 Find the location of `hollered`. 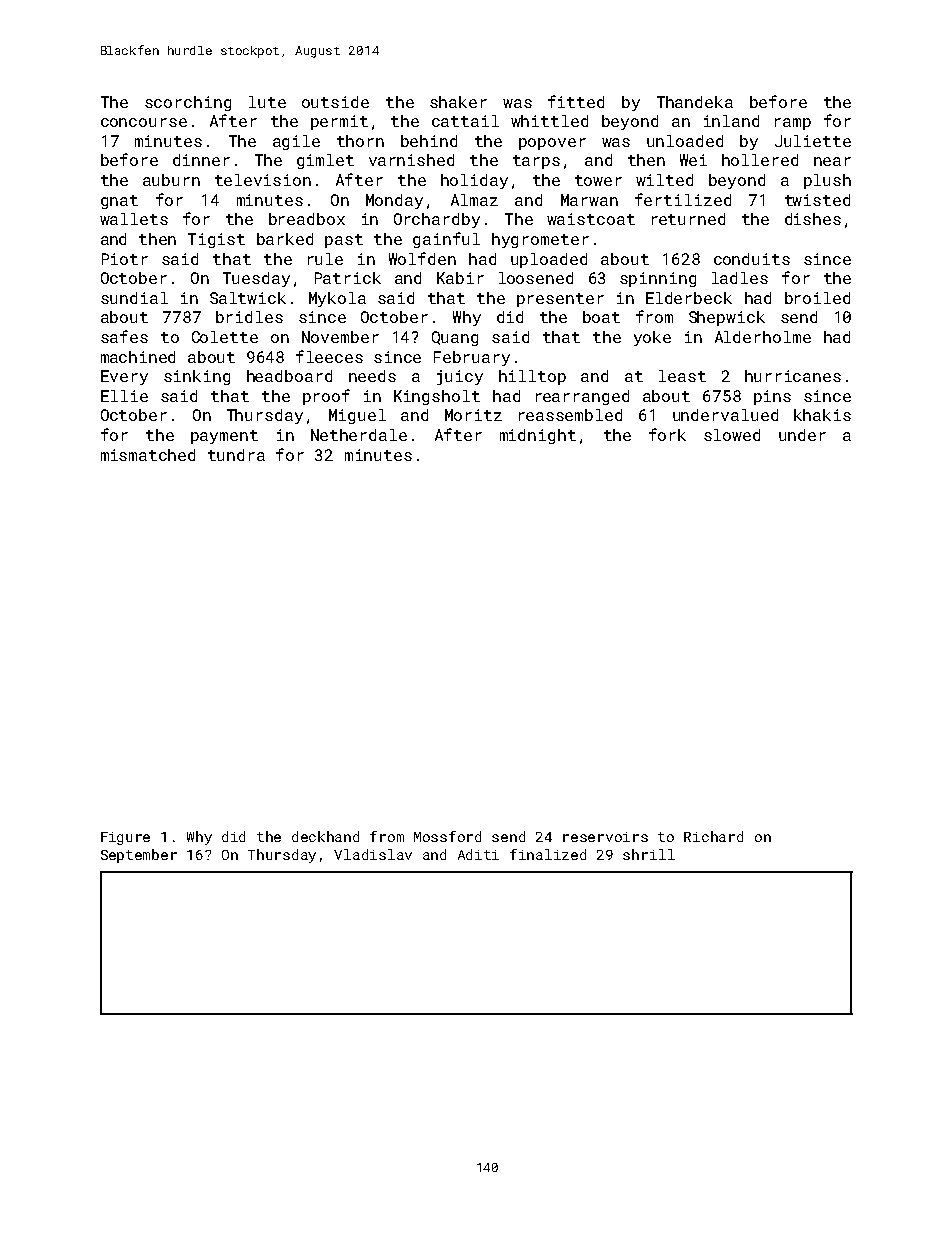

hollered is located at coordinates (760, 160).
